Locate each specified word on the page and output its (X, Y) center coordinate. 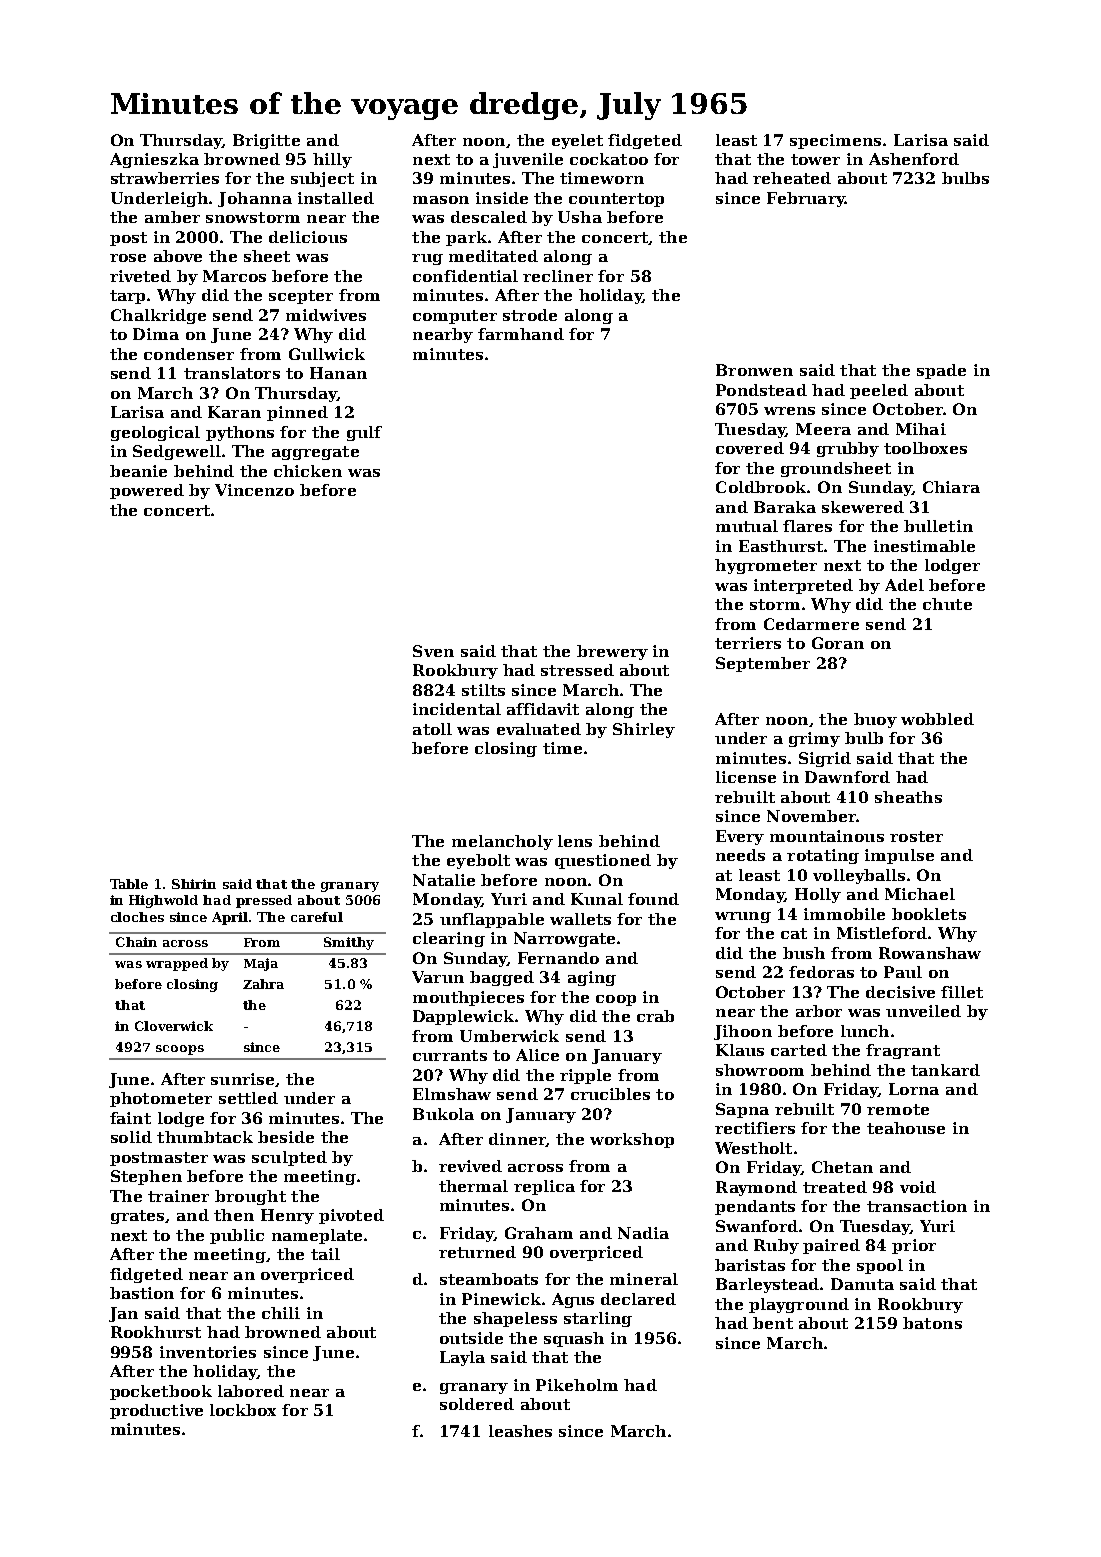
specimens (835, 141)
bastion (142, 1293)
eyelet (577, 141)
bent (773, 1323)
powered (147, 491)
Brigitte (266, 141)
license (746, 777)
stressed (577, 670)
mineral (644, 1279)
